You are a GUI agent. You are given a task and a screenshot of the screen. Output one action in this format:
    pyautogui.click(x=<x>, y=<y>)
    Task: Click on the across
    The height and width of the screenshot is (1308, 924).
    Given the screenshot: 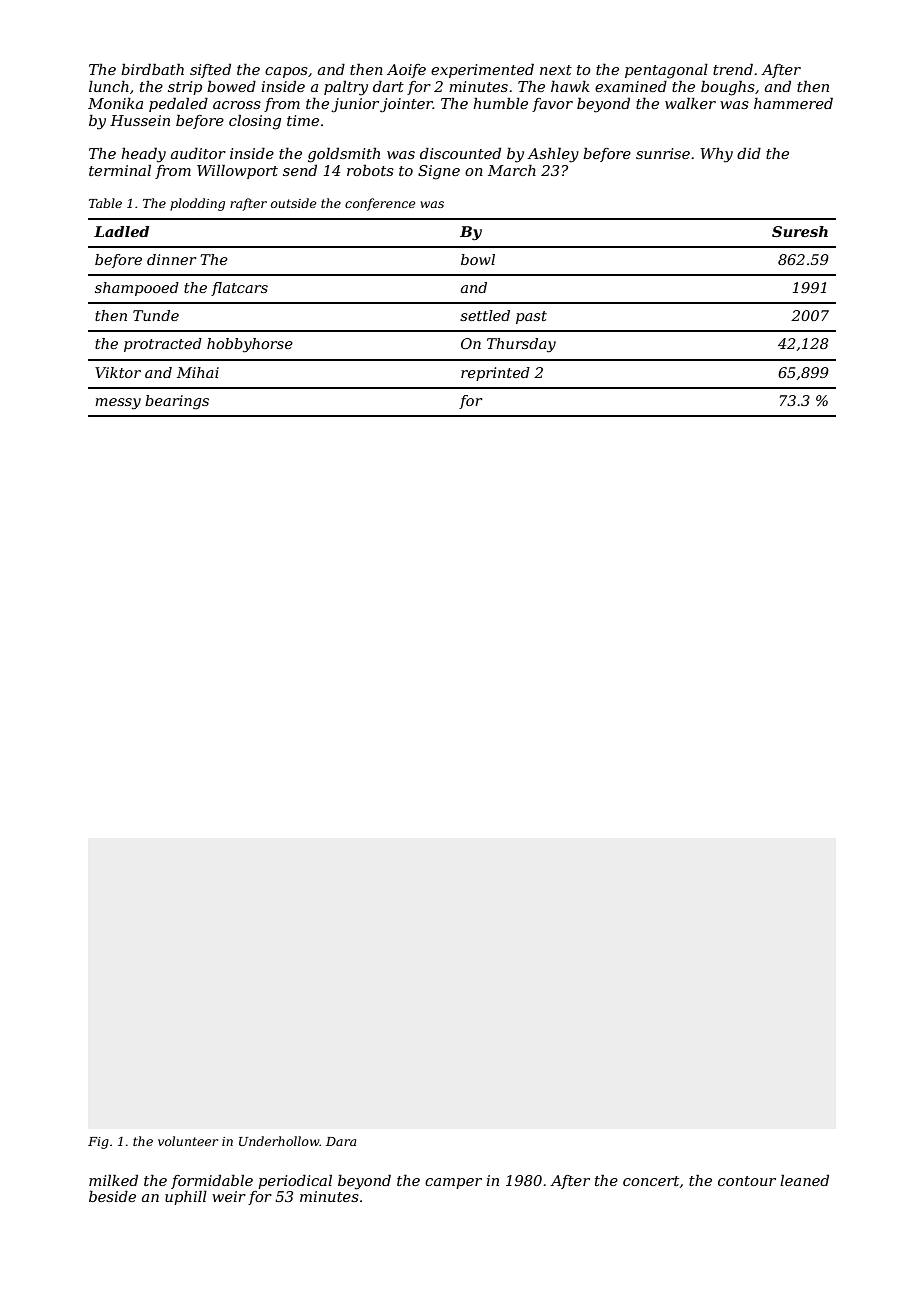 What is the action you would take?
    pyautogui.click(x=237, y=105)
